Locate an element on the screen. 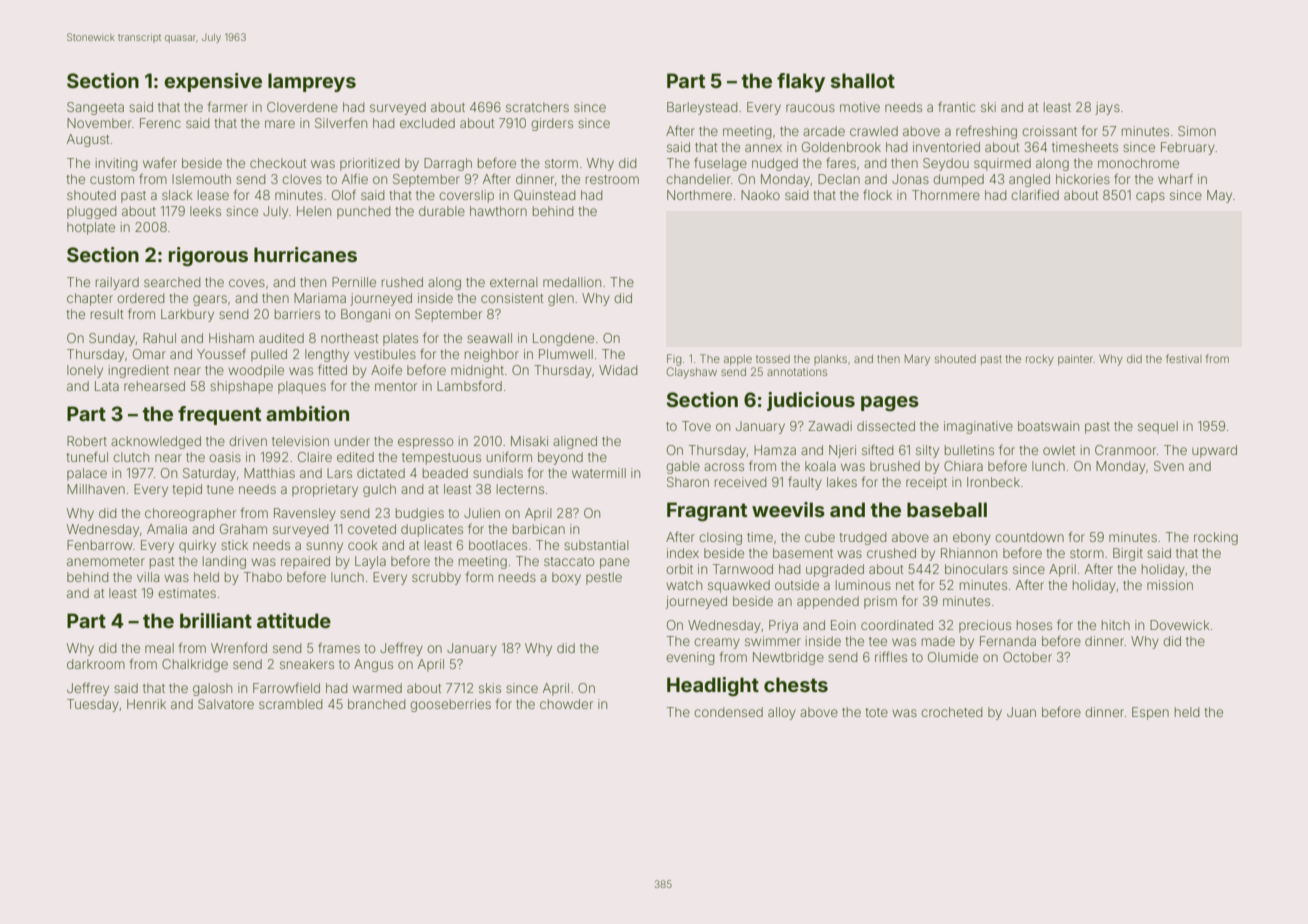 The height and width of the screenshot is (924, 1308). shallot is located at coordinates (863, 80).
